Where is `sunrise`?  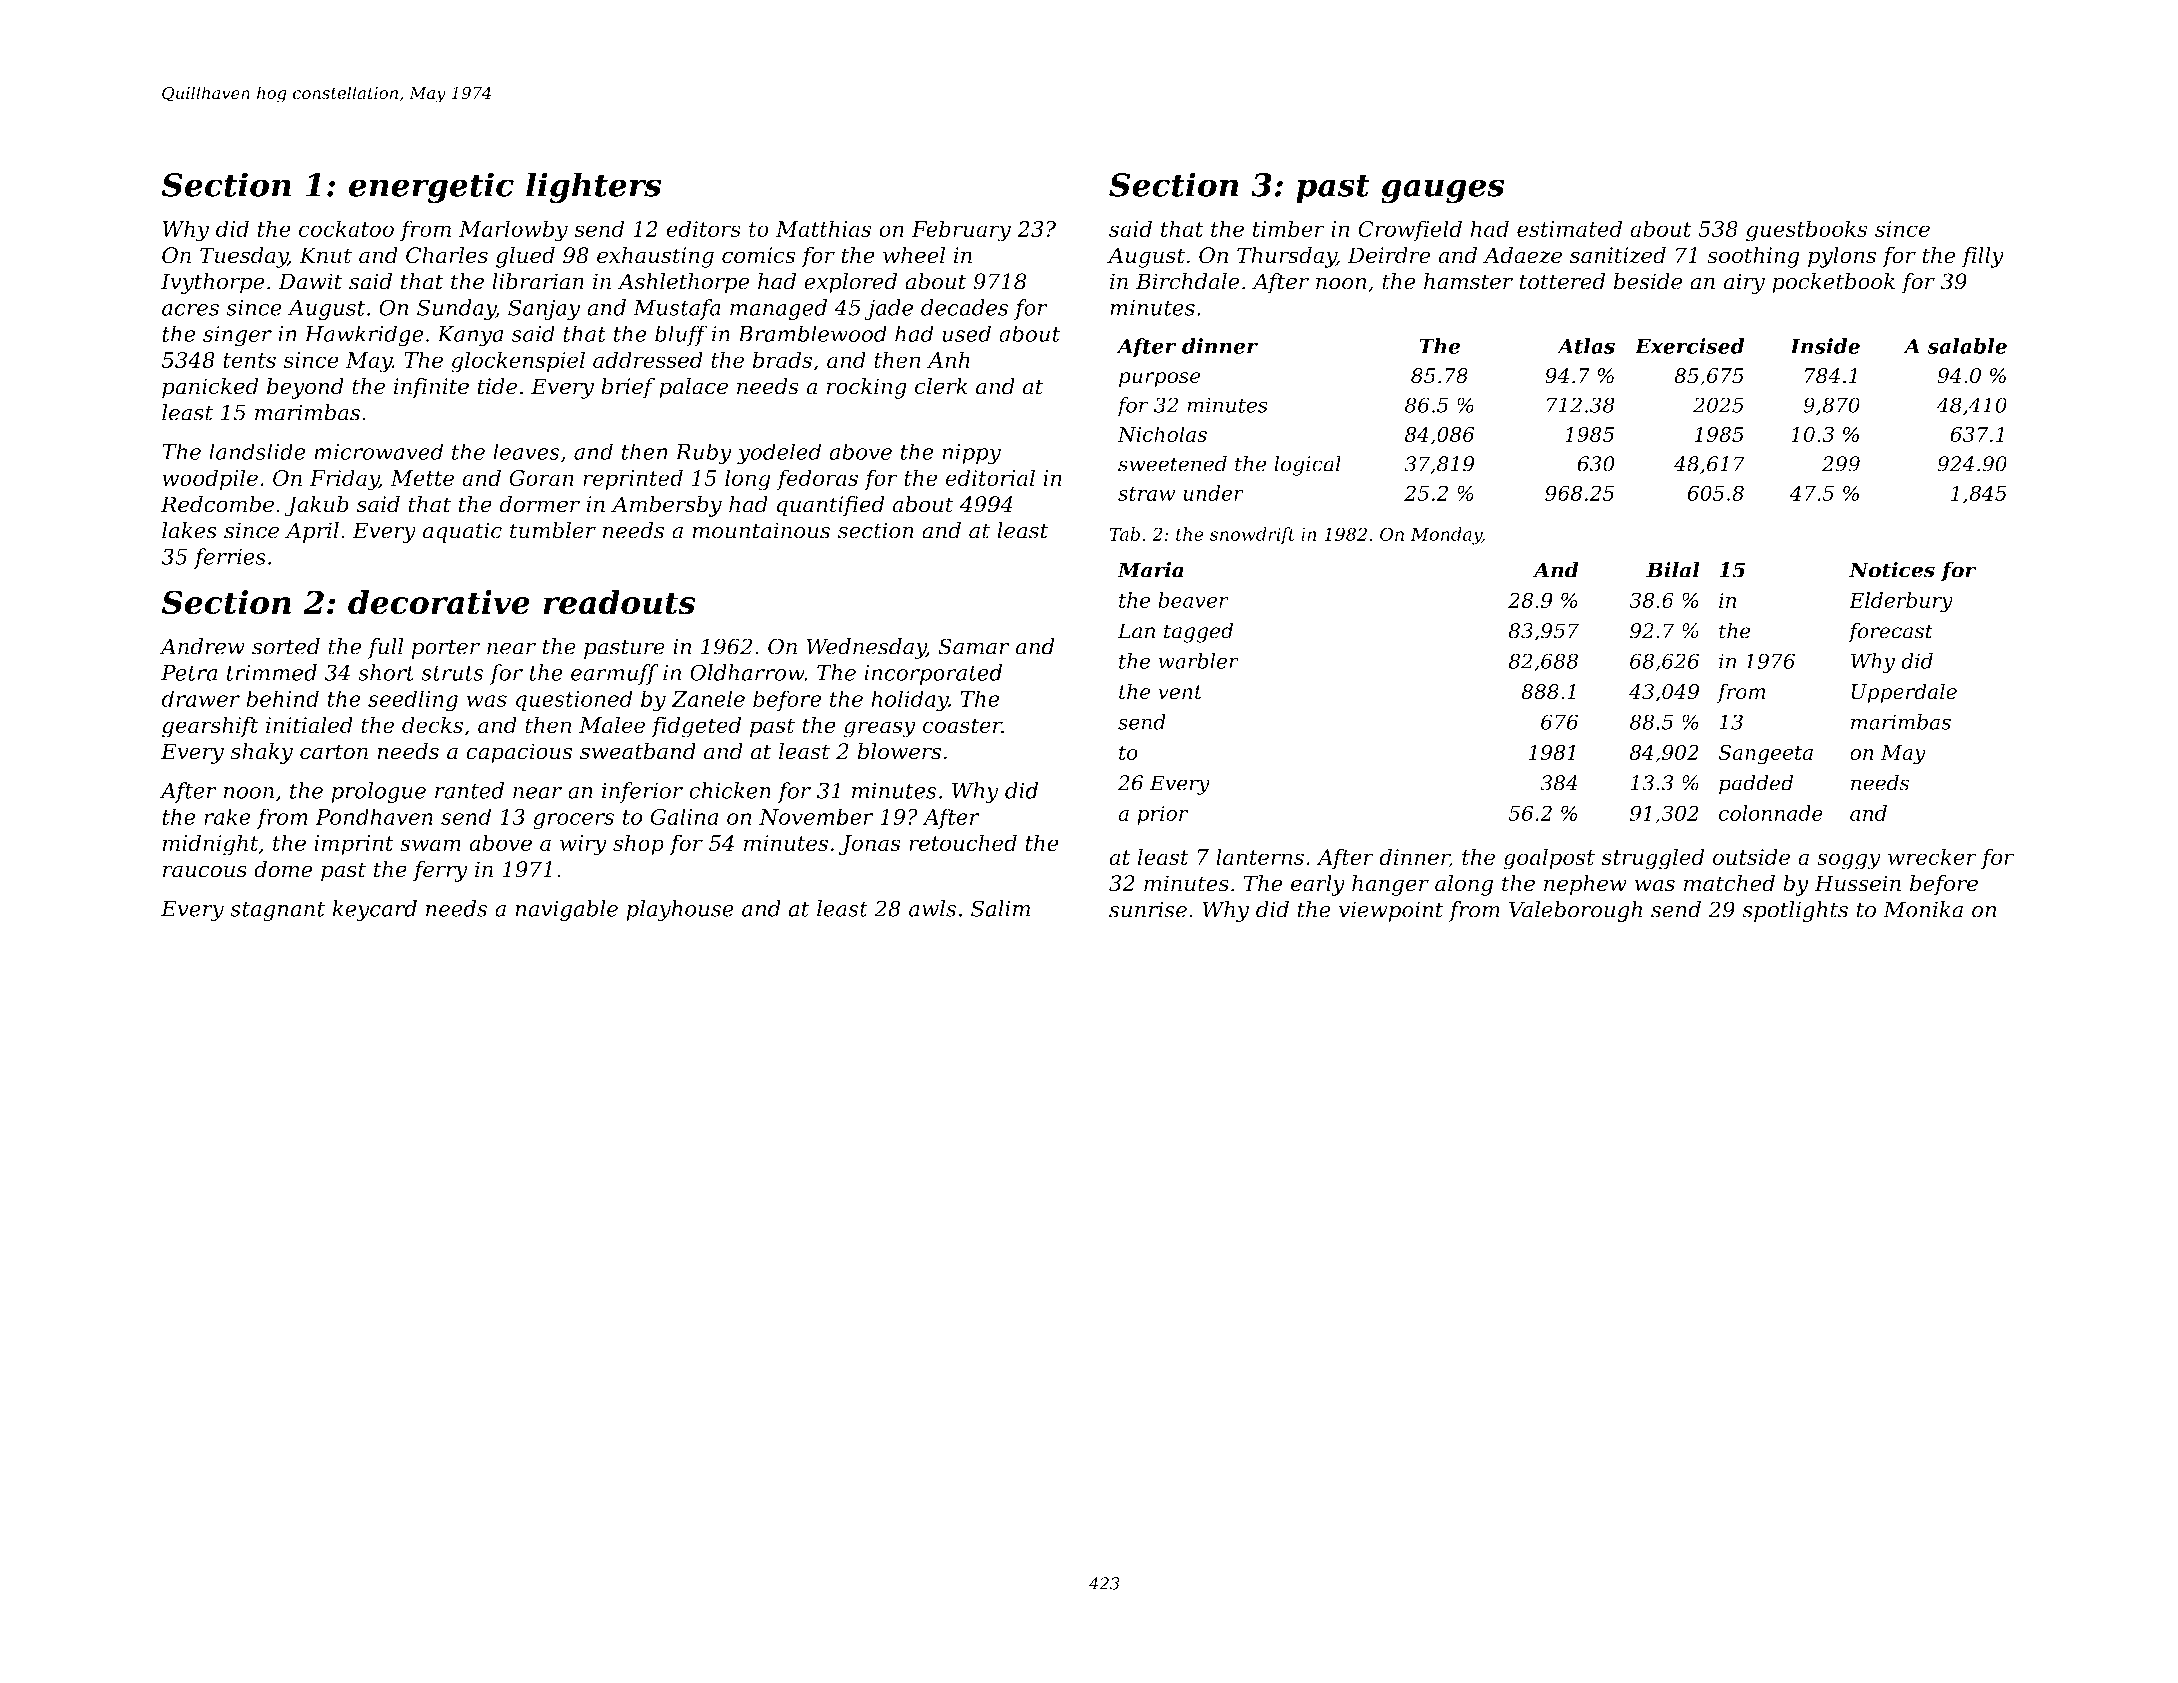
sunrise is located at coordinates (1148, 909).
